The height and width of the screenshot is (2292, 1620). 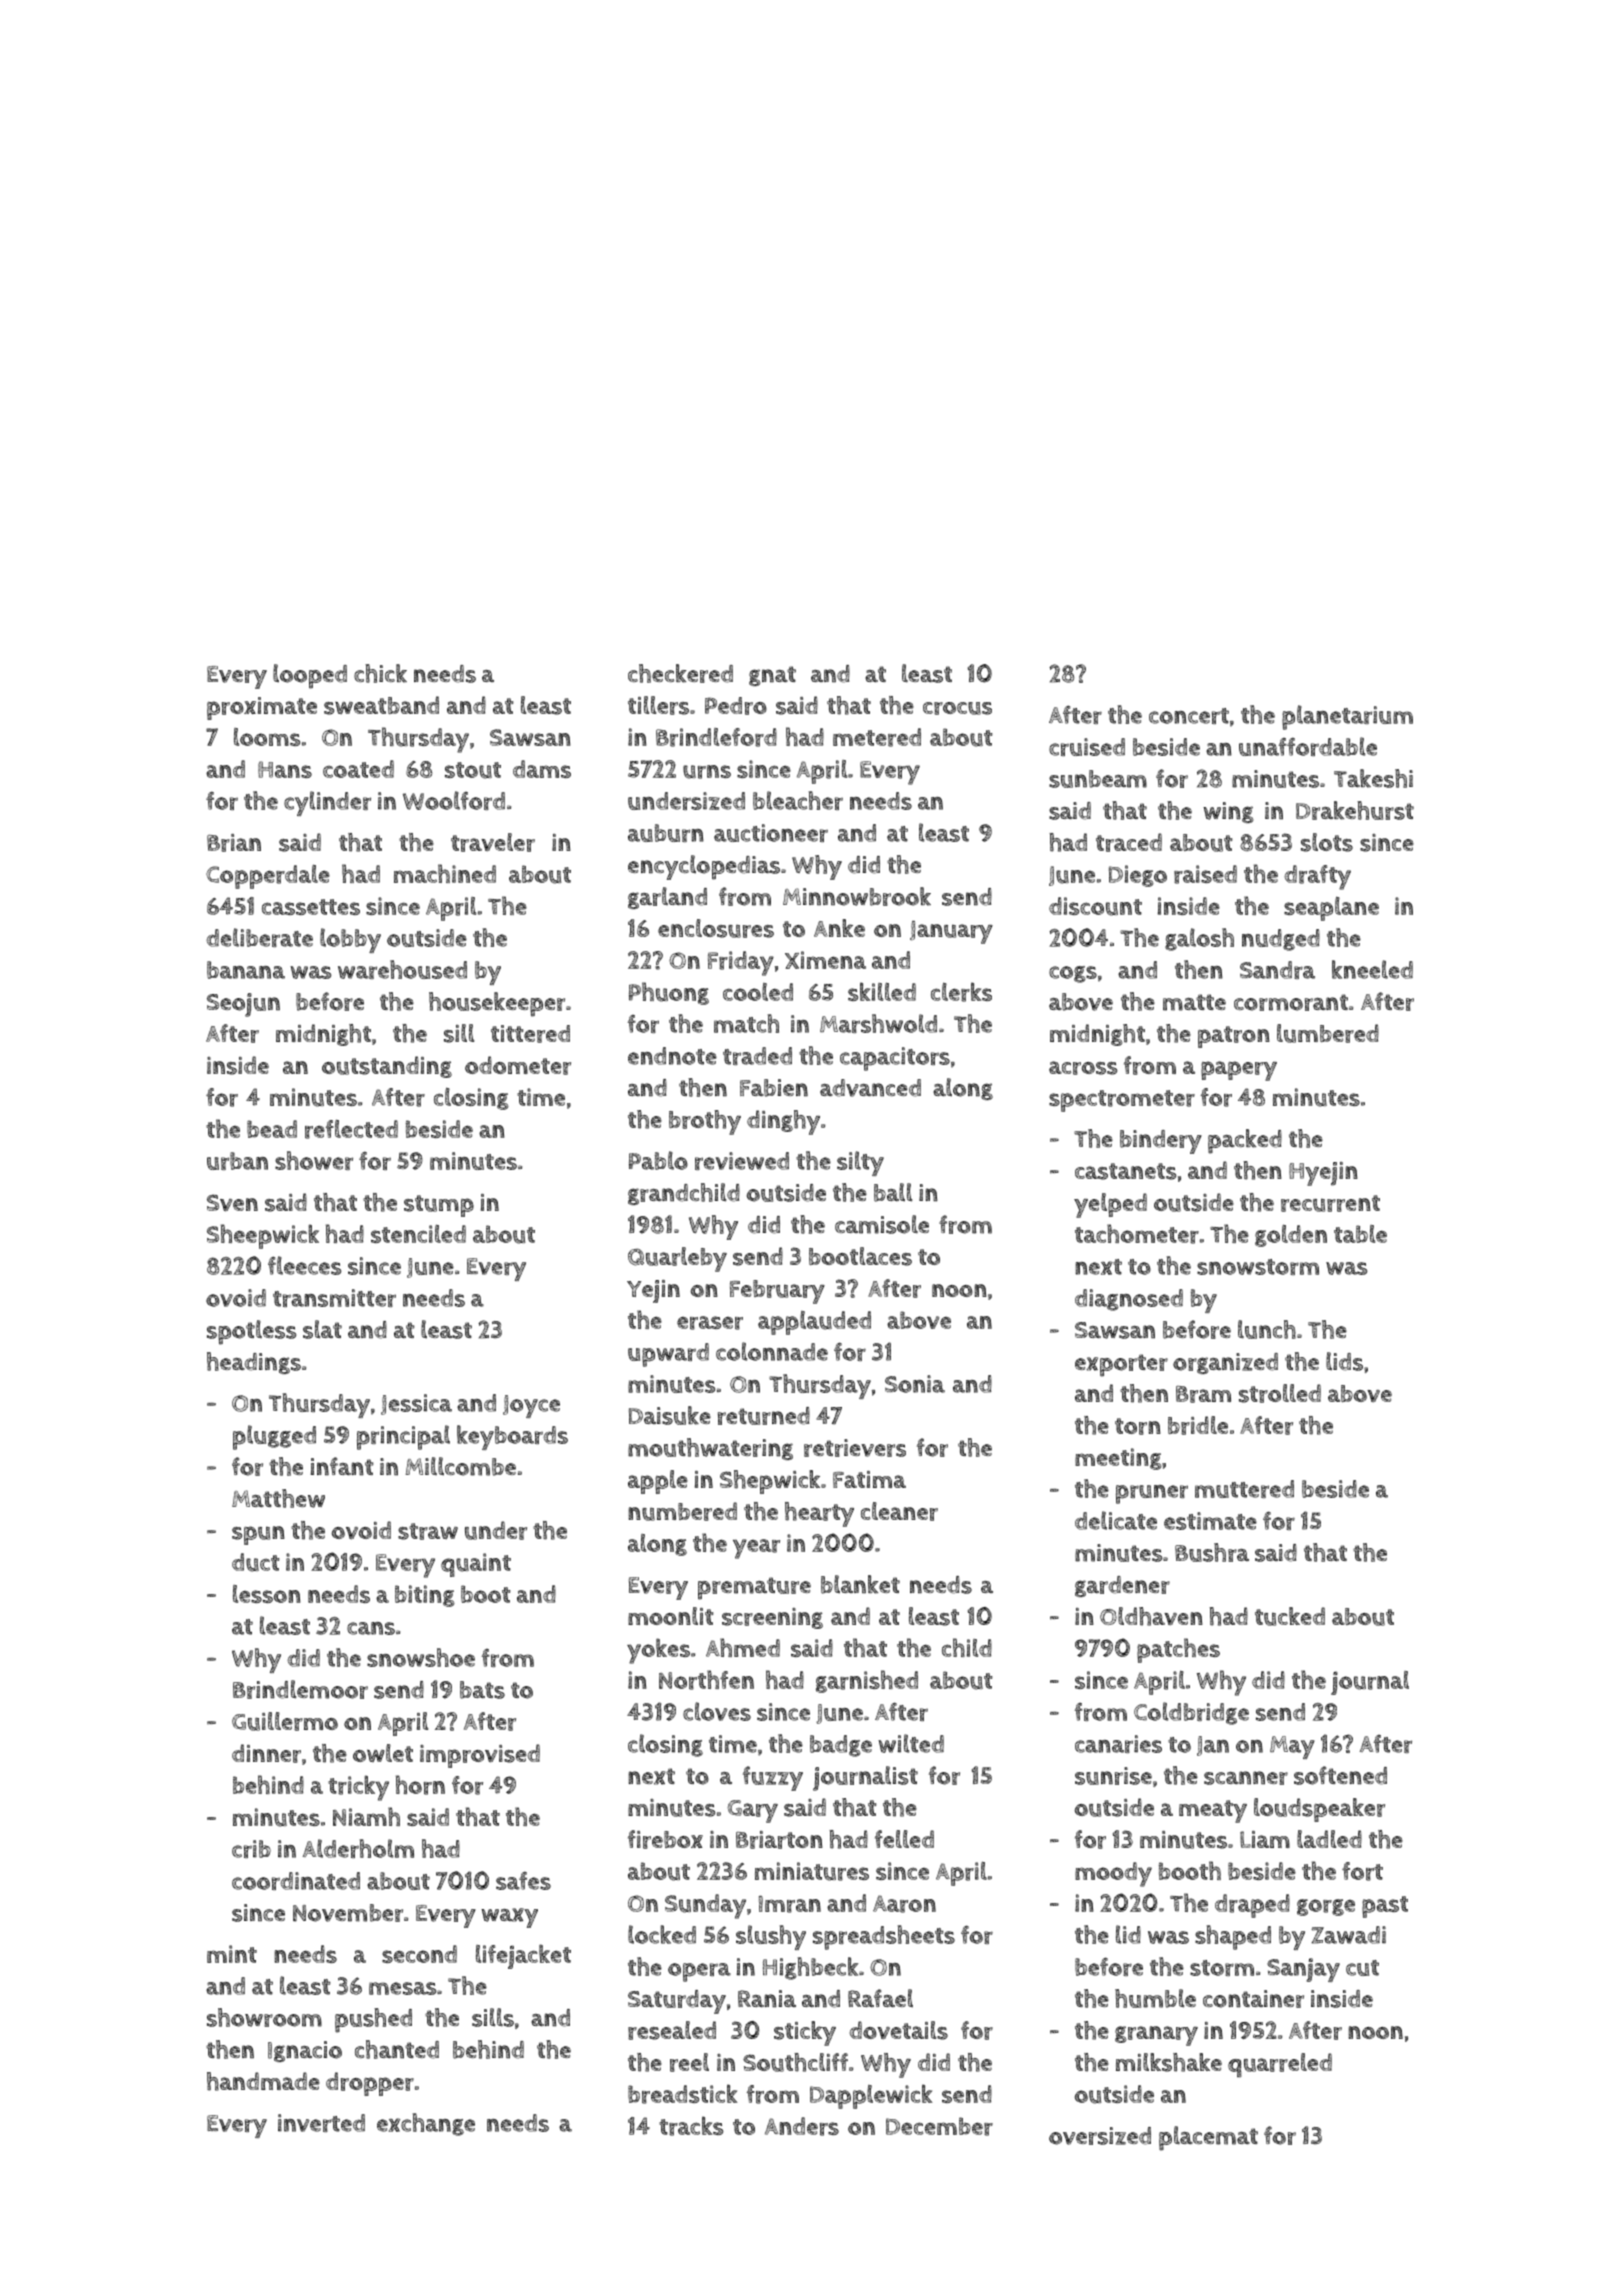 What do you see at coordinates (658, 1160) in the screenshot?
I see `Pablo` at bounding box center [658, 1160].
